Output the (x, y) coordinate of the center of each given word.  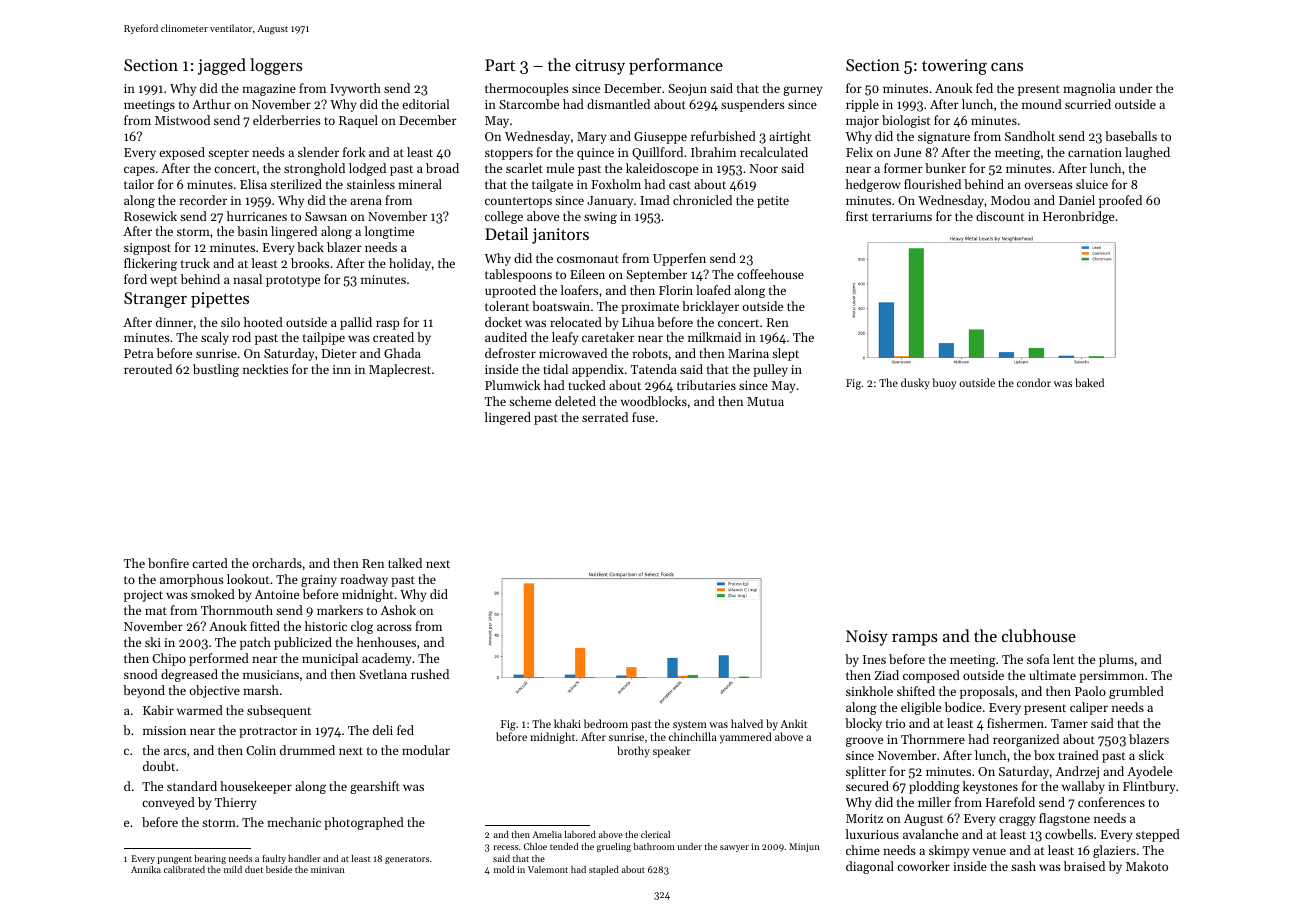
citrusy (600, 67)
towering (954, 67)
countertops (518, 202)
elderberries (287, 120)
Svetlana (383, 674)
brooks (310, 263)
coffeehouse (770, 274)
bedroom (606, 723)
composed (931, 676)
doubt (159, 766)
